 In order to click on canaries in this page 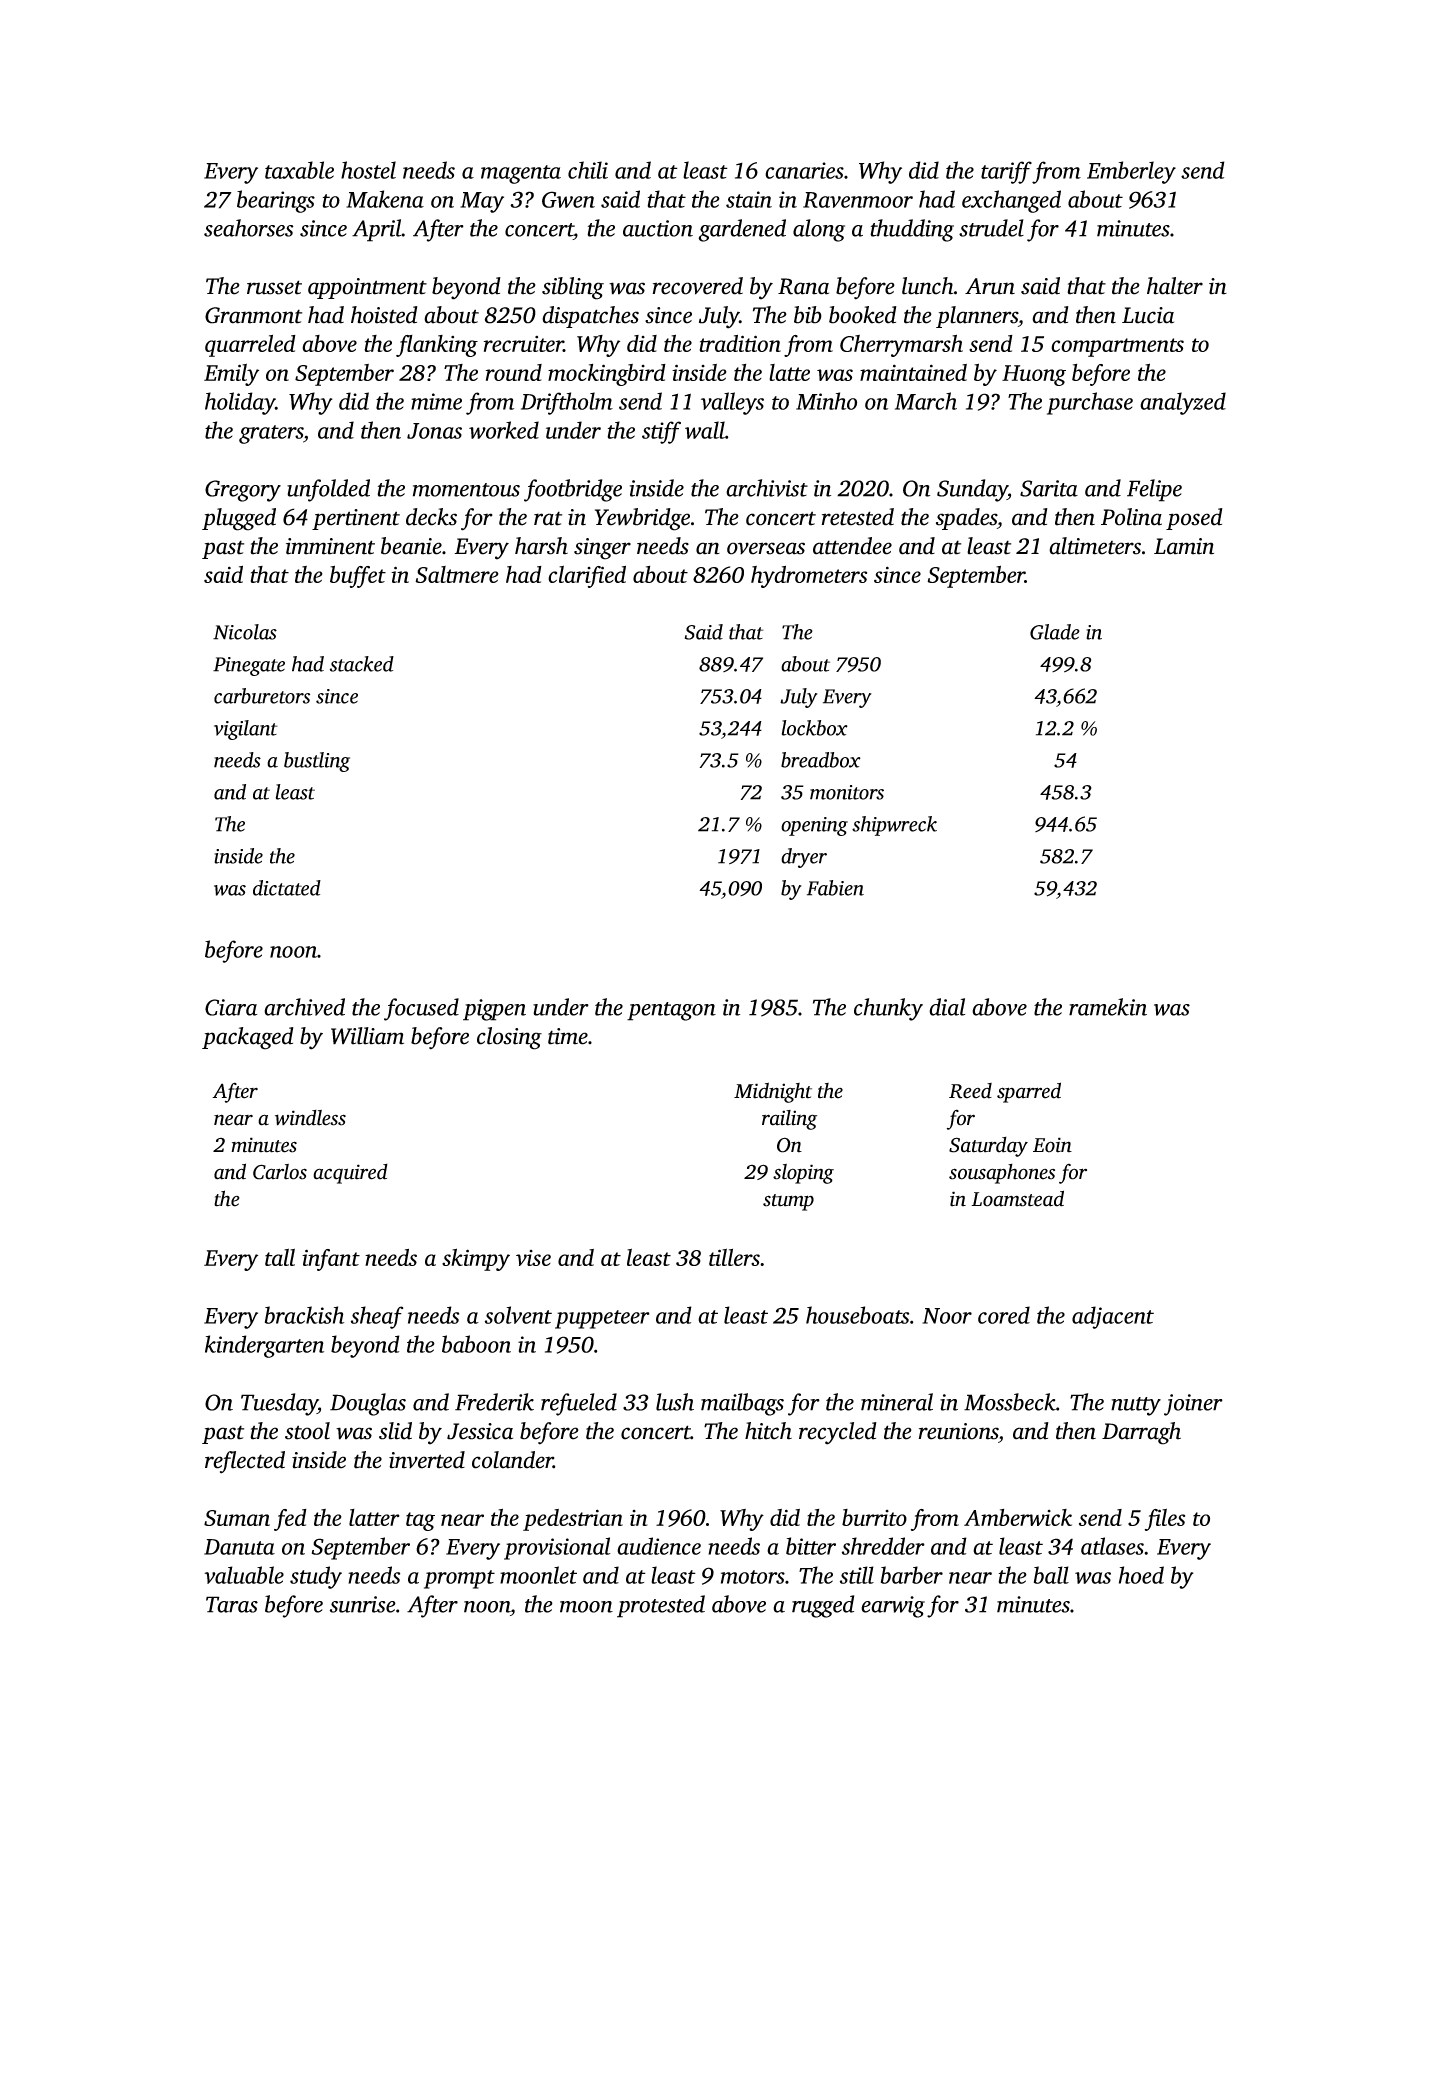, I will do `click(804, 170)`.
